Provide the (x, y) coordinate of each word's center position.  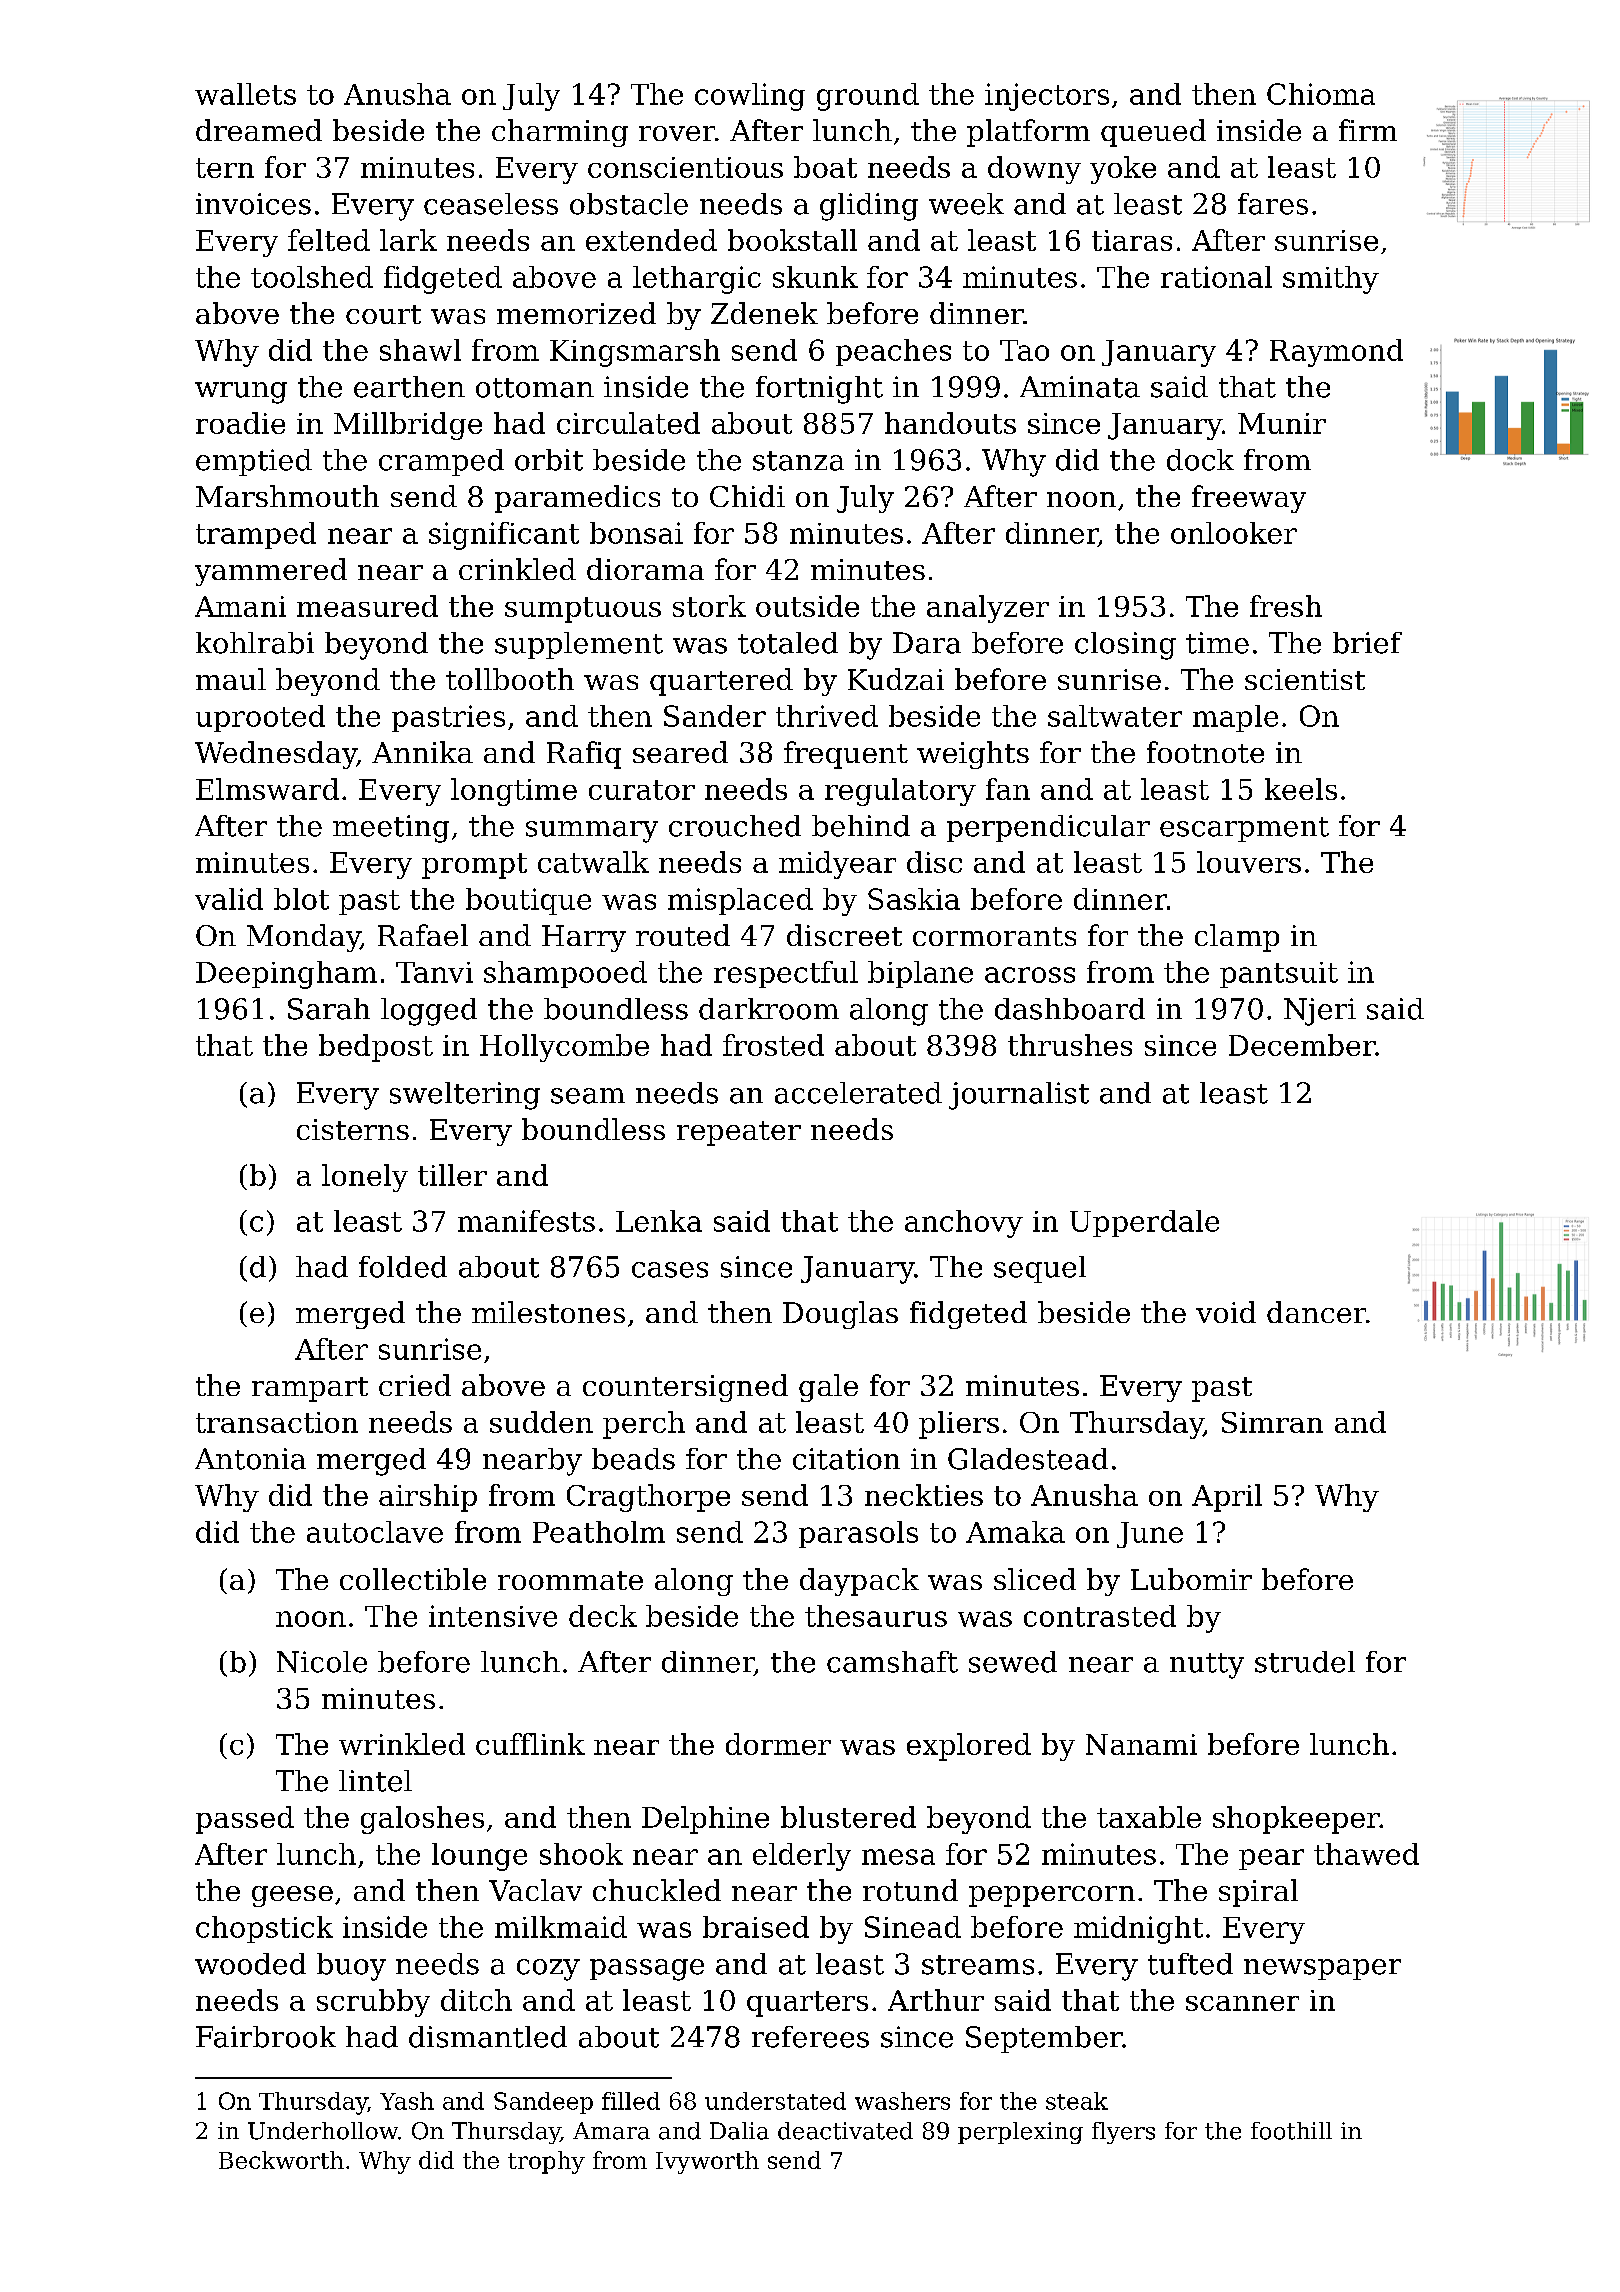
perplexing (1020, 2133)
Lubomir (1191, 1579)
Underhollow (323, 2131)
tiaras (1132, 240)
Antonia (250, 1459)
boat (825, 167)
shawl (420, 350)
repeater (739, 1133)
